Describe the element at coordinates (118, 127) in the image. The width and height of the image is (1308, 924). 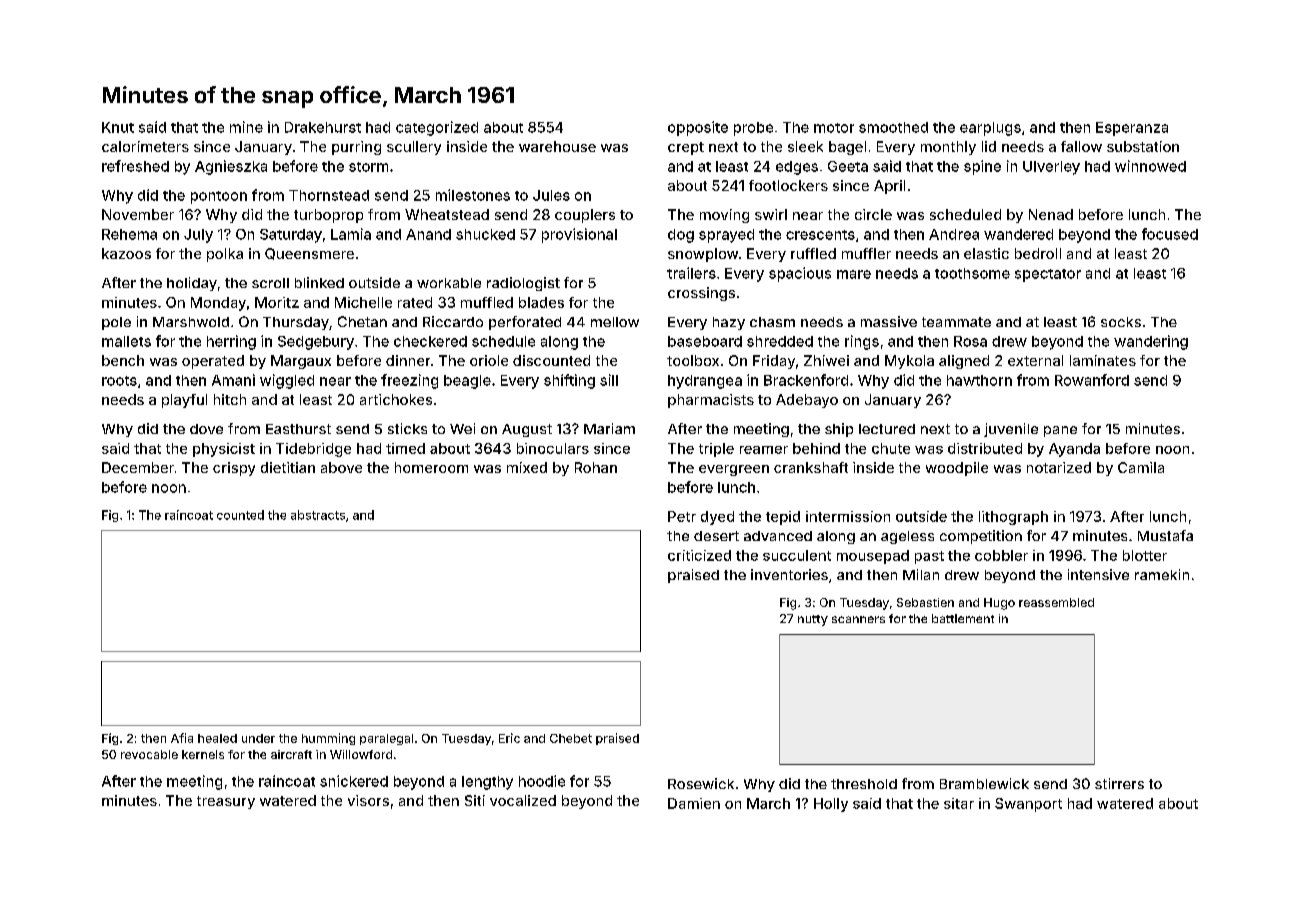
I see `Knut` at that location.
